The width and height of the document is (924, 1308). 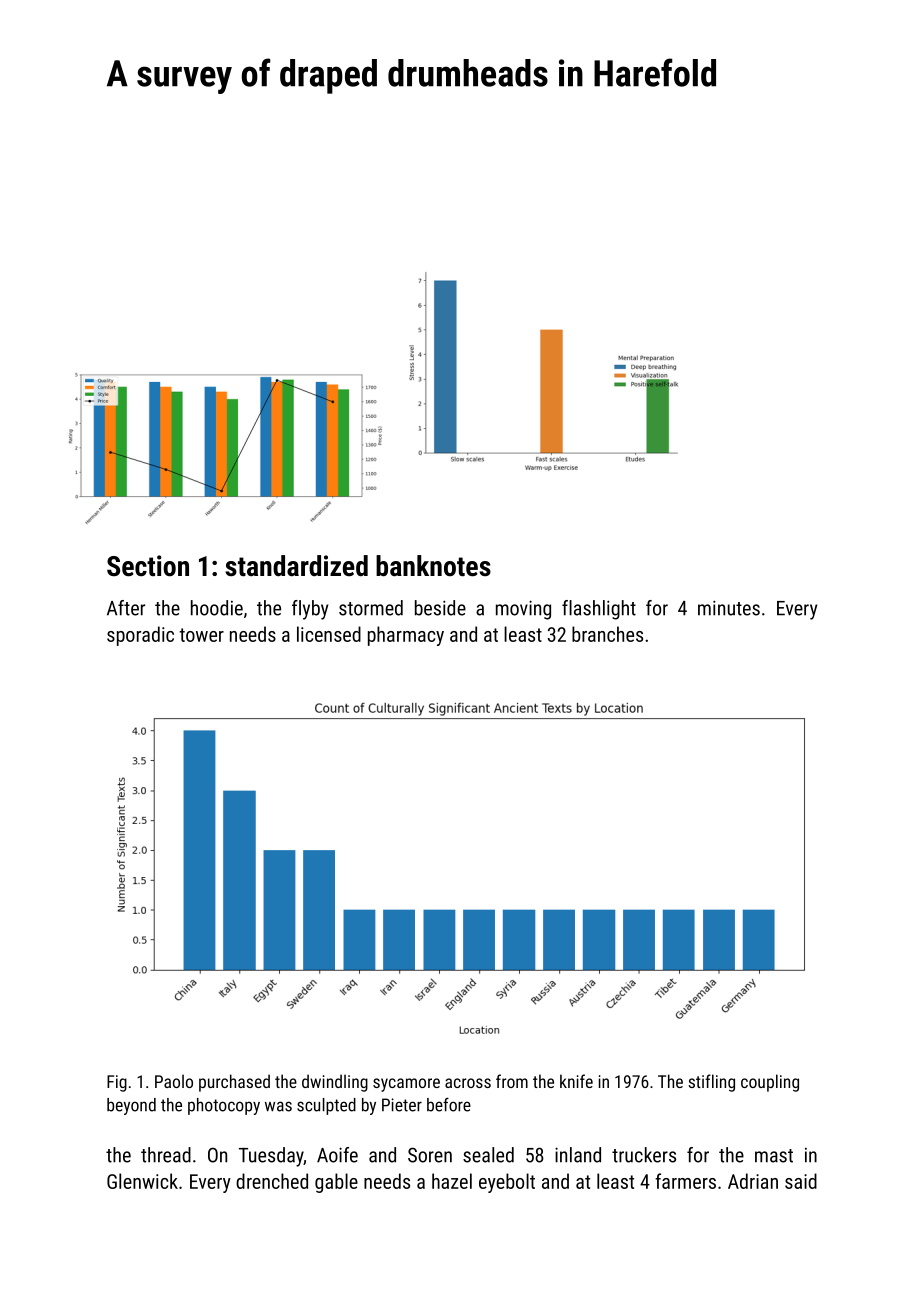 I want to click on coupling, so click(x=770, y=1083).
